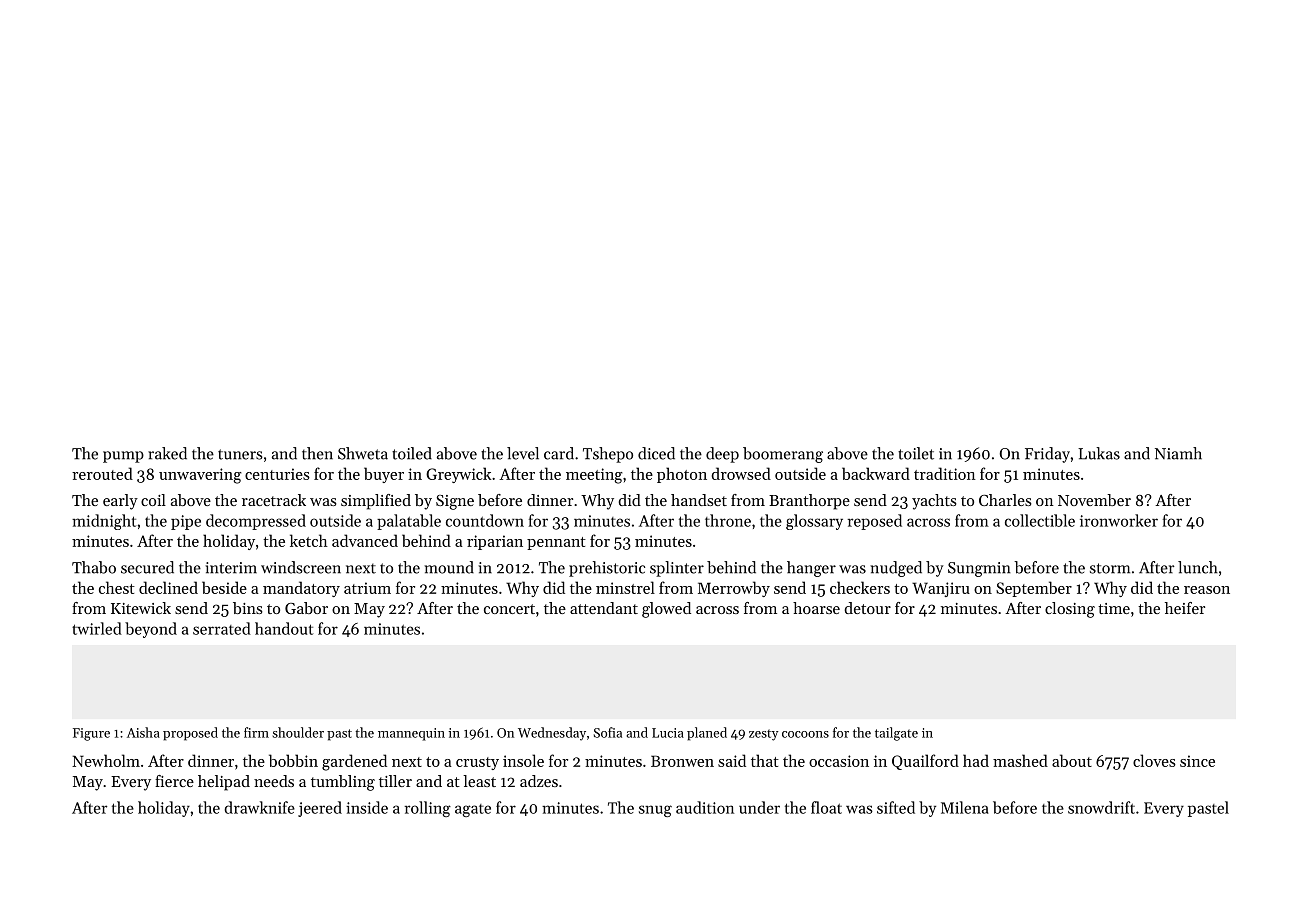  What do you see at coordinates (552, 734) in the screenshot?
I see `Wednesday` at bounding box center [552, 734].
